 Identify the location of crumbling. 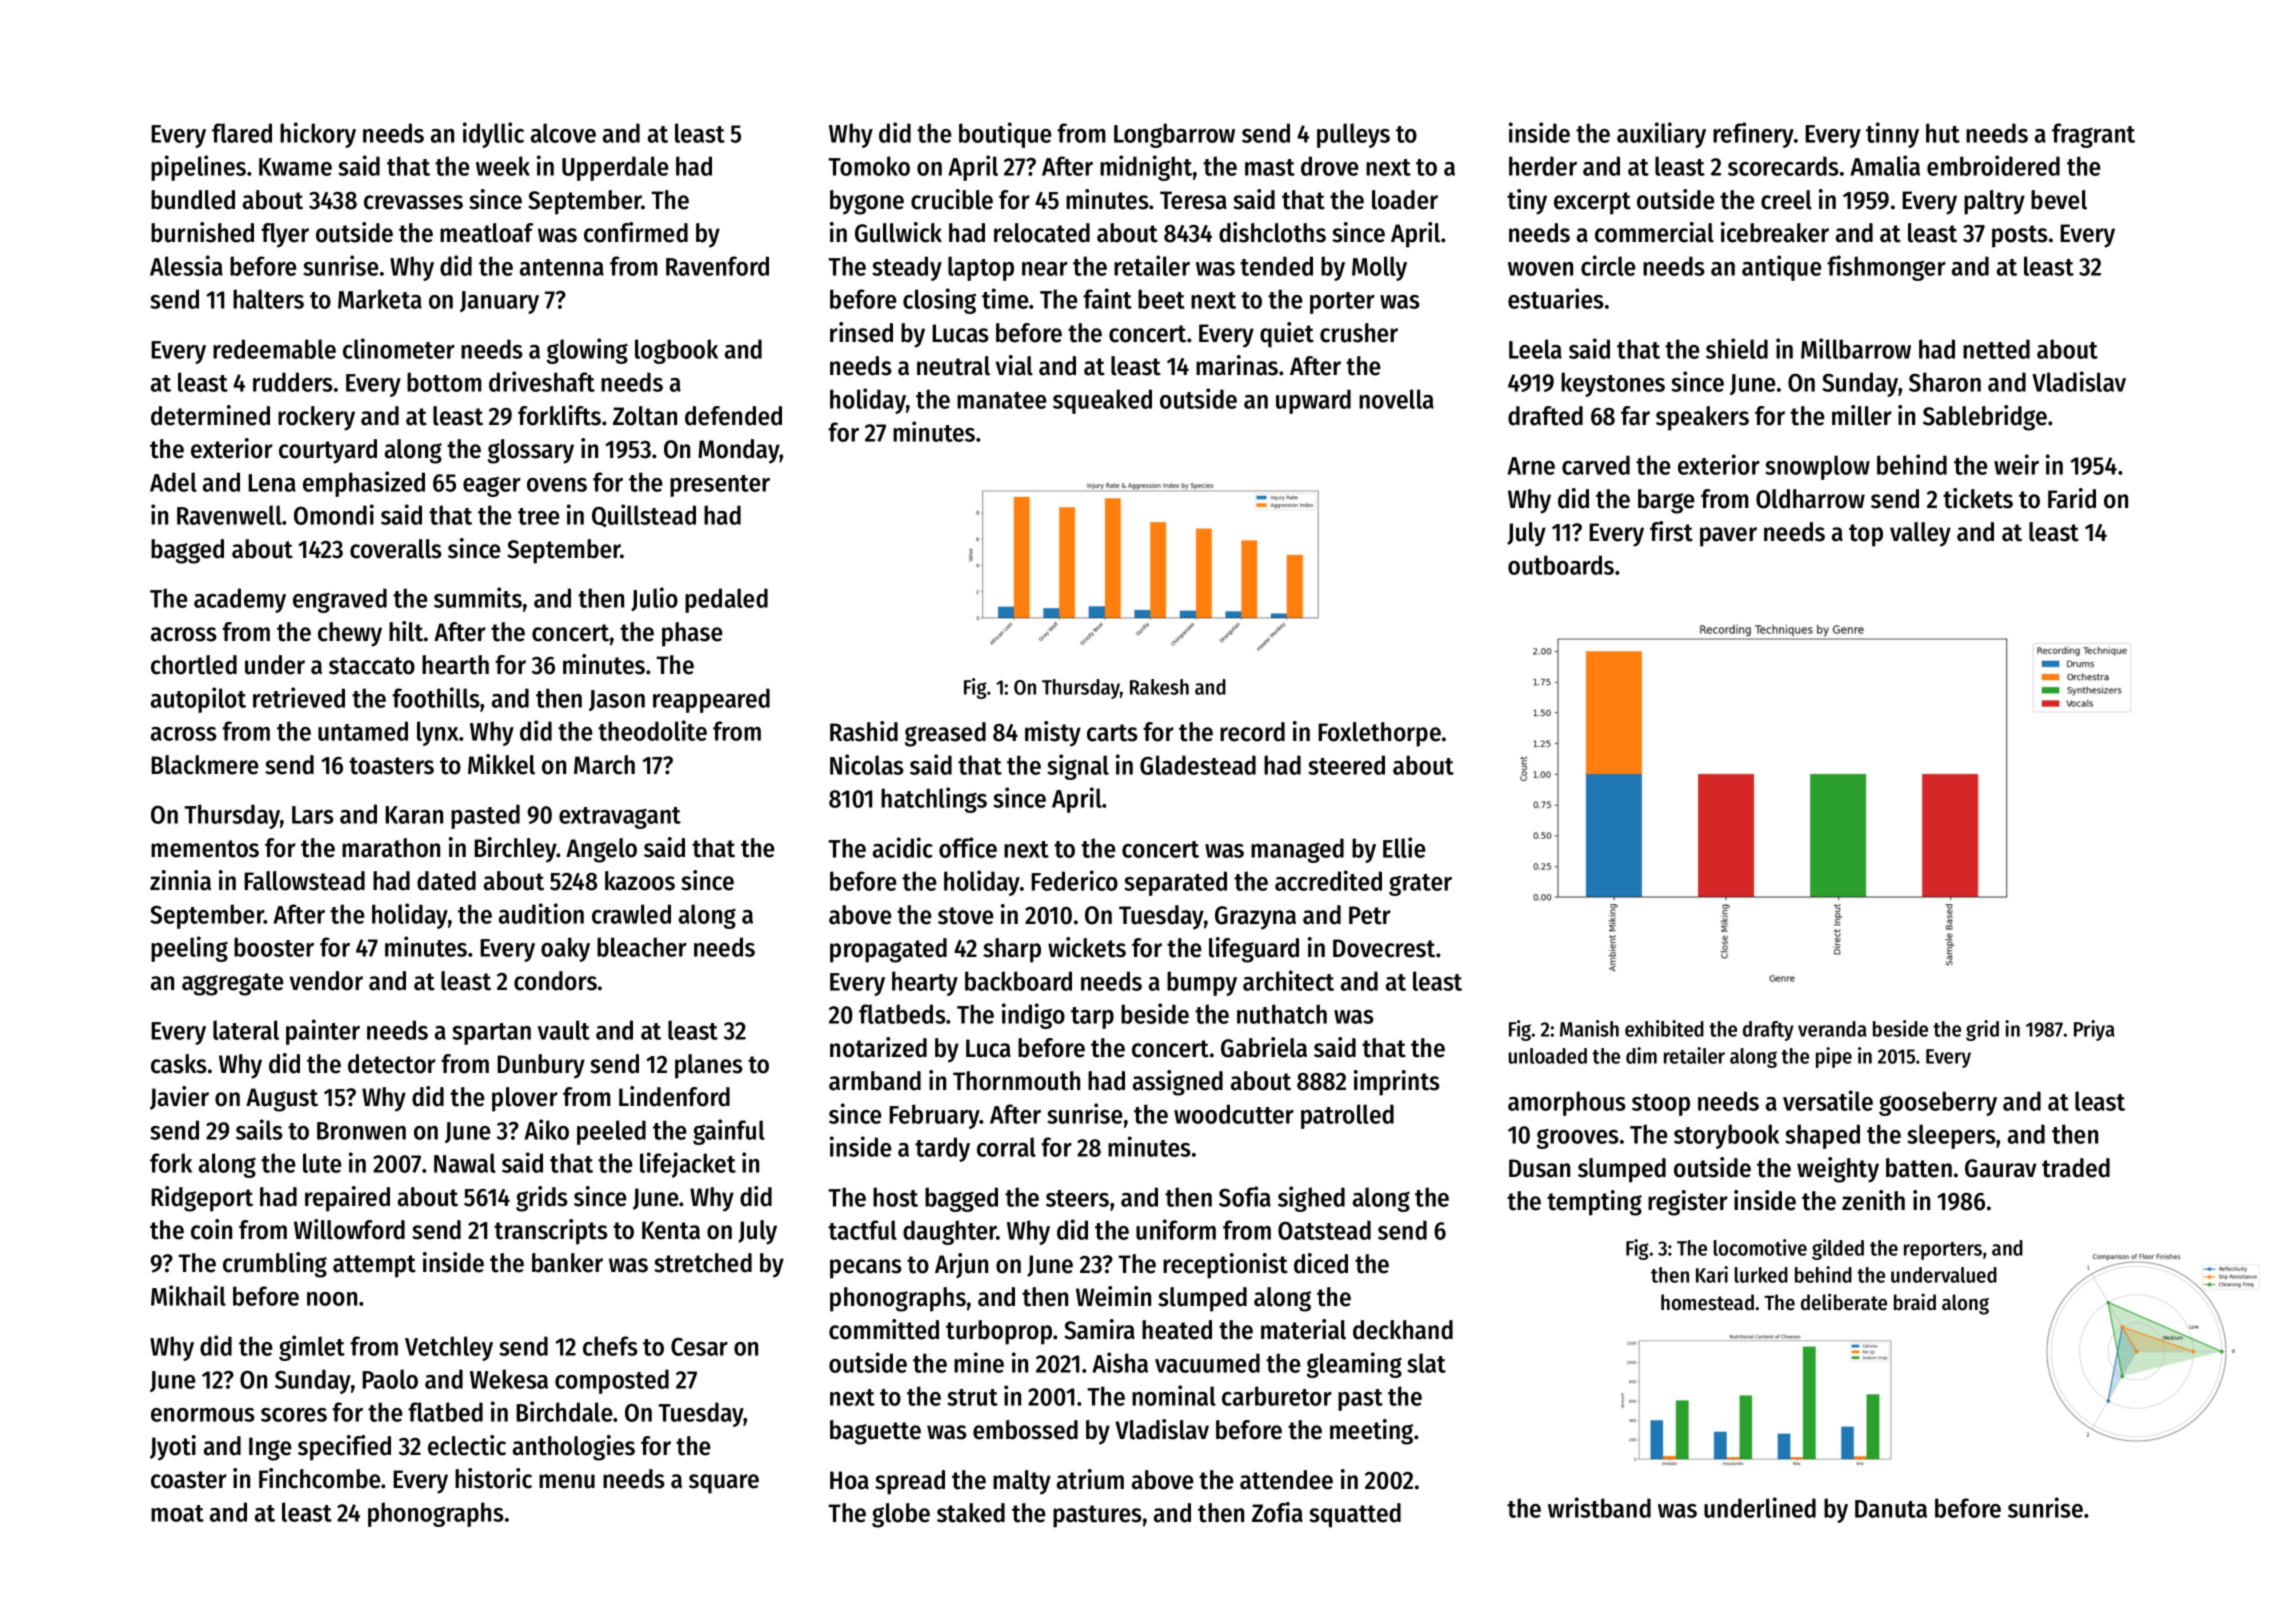
(275, 1265).
